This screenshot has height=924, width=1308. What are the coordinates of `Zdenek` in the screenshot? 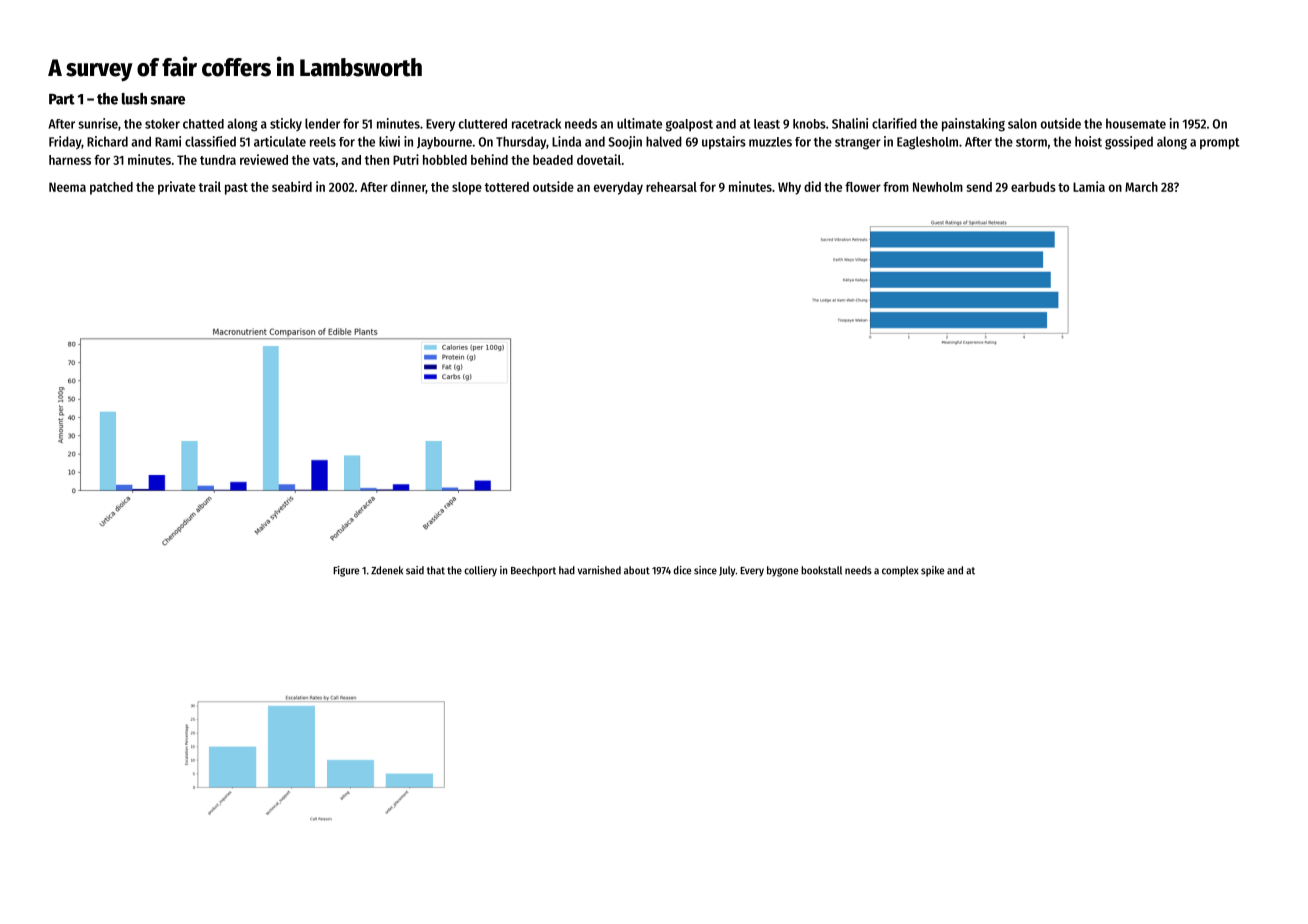 It's located at (387, 570).
